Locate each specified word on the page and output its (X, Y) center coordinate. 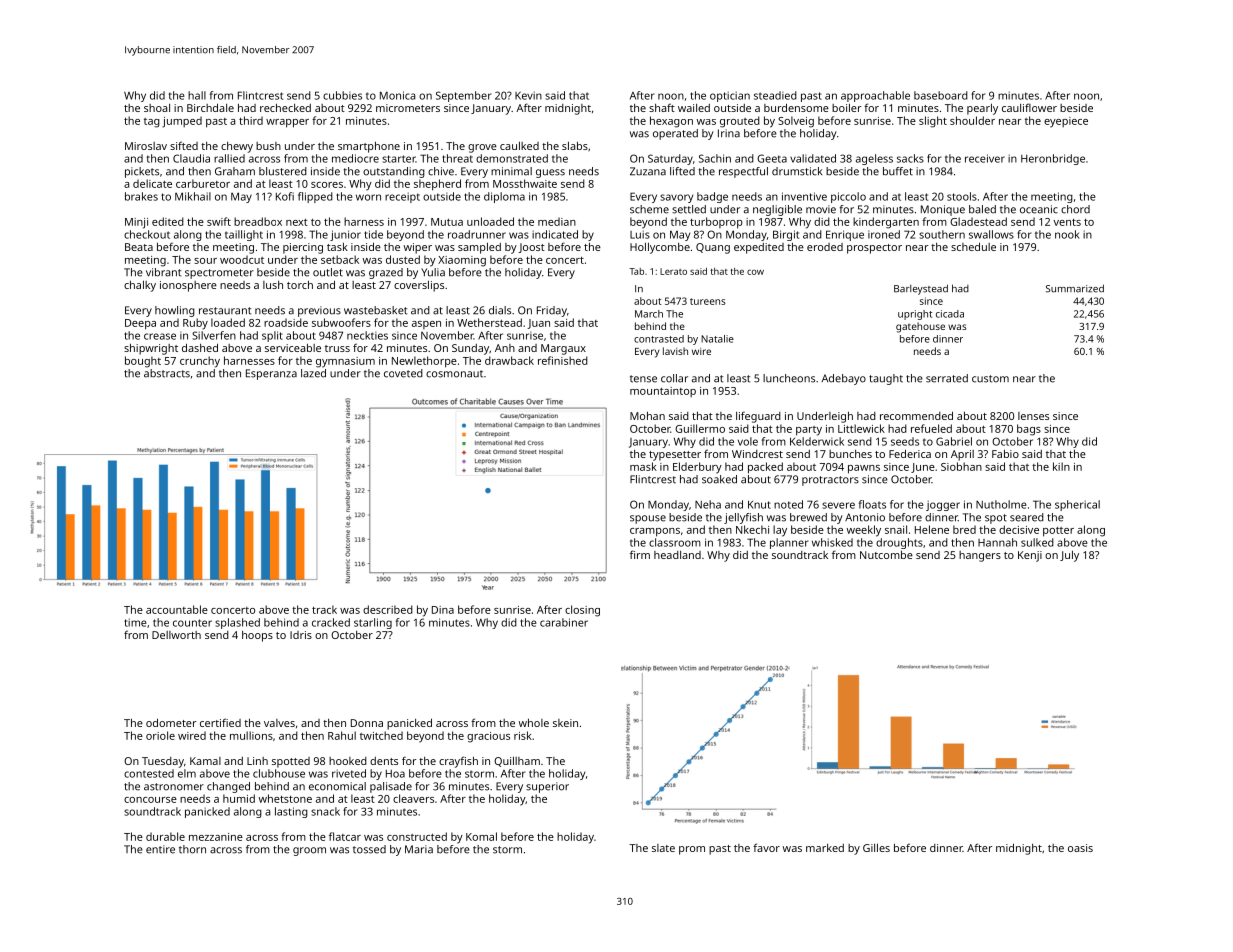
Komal (481, 836)
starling (373, 623)
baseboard (941, 95)
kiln (1061, 466)
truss (337, 348)
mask (643, 466)
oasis (1080, 848)
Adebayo (844, 379)
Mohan (647, 415)
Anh (505, 348)
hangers (980, 556)
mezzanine (216, 837)
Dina (443, 610)
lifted (682, 171)
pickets (142, 172)
